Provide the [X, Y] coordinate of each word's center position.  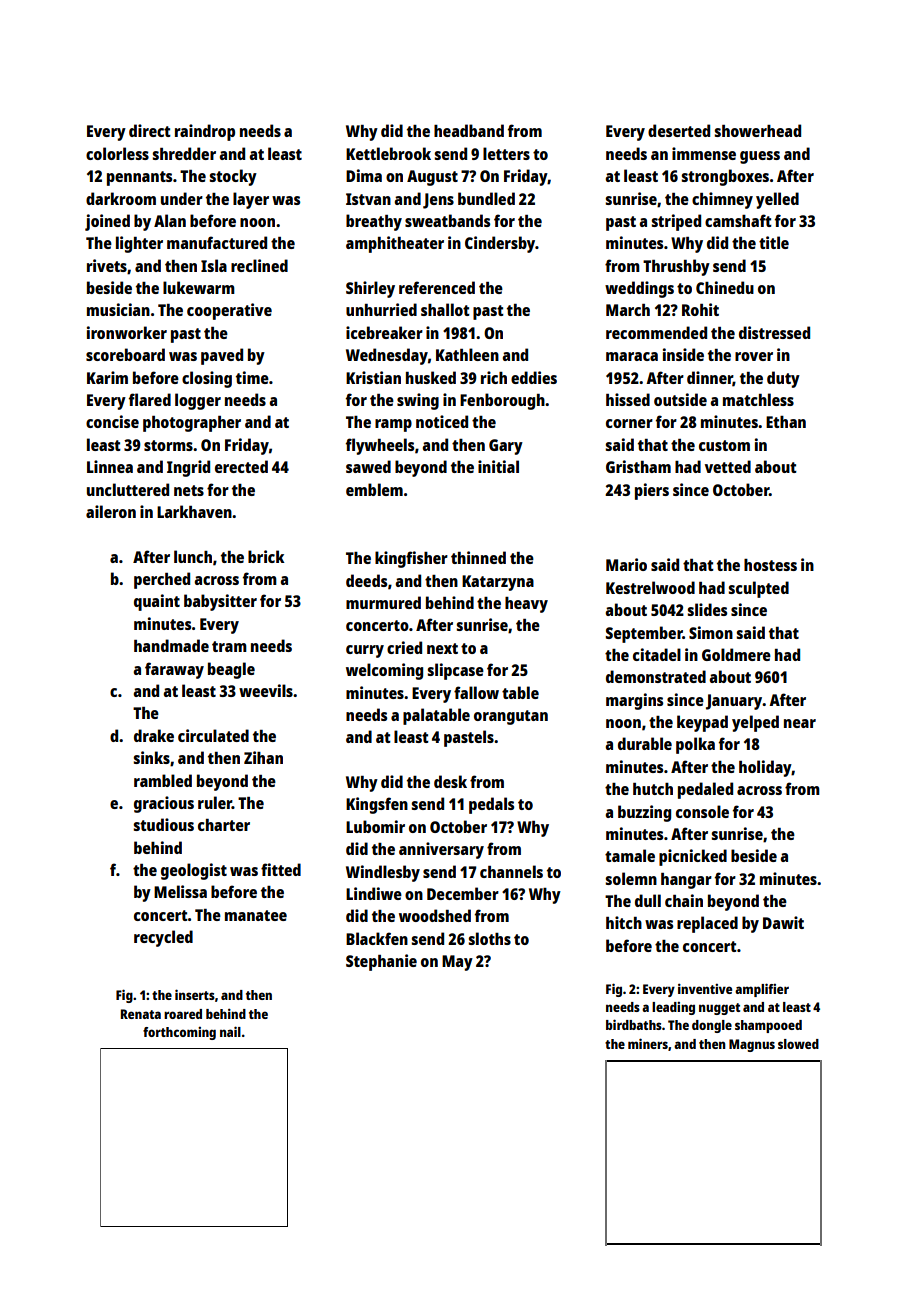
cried [404, 647]
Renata [141, 1014]
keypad [702, 723]
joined [107, 222]
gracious [164, 804]
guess [760, 157]
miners [648, 1043]
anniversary [441, 850]
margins [634, 701]
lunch [193, 556]
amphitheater [395, 244]
